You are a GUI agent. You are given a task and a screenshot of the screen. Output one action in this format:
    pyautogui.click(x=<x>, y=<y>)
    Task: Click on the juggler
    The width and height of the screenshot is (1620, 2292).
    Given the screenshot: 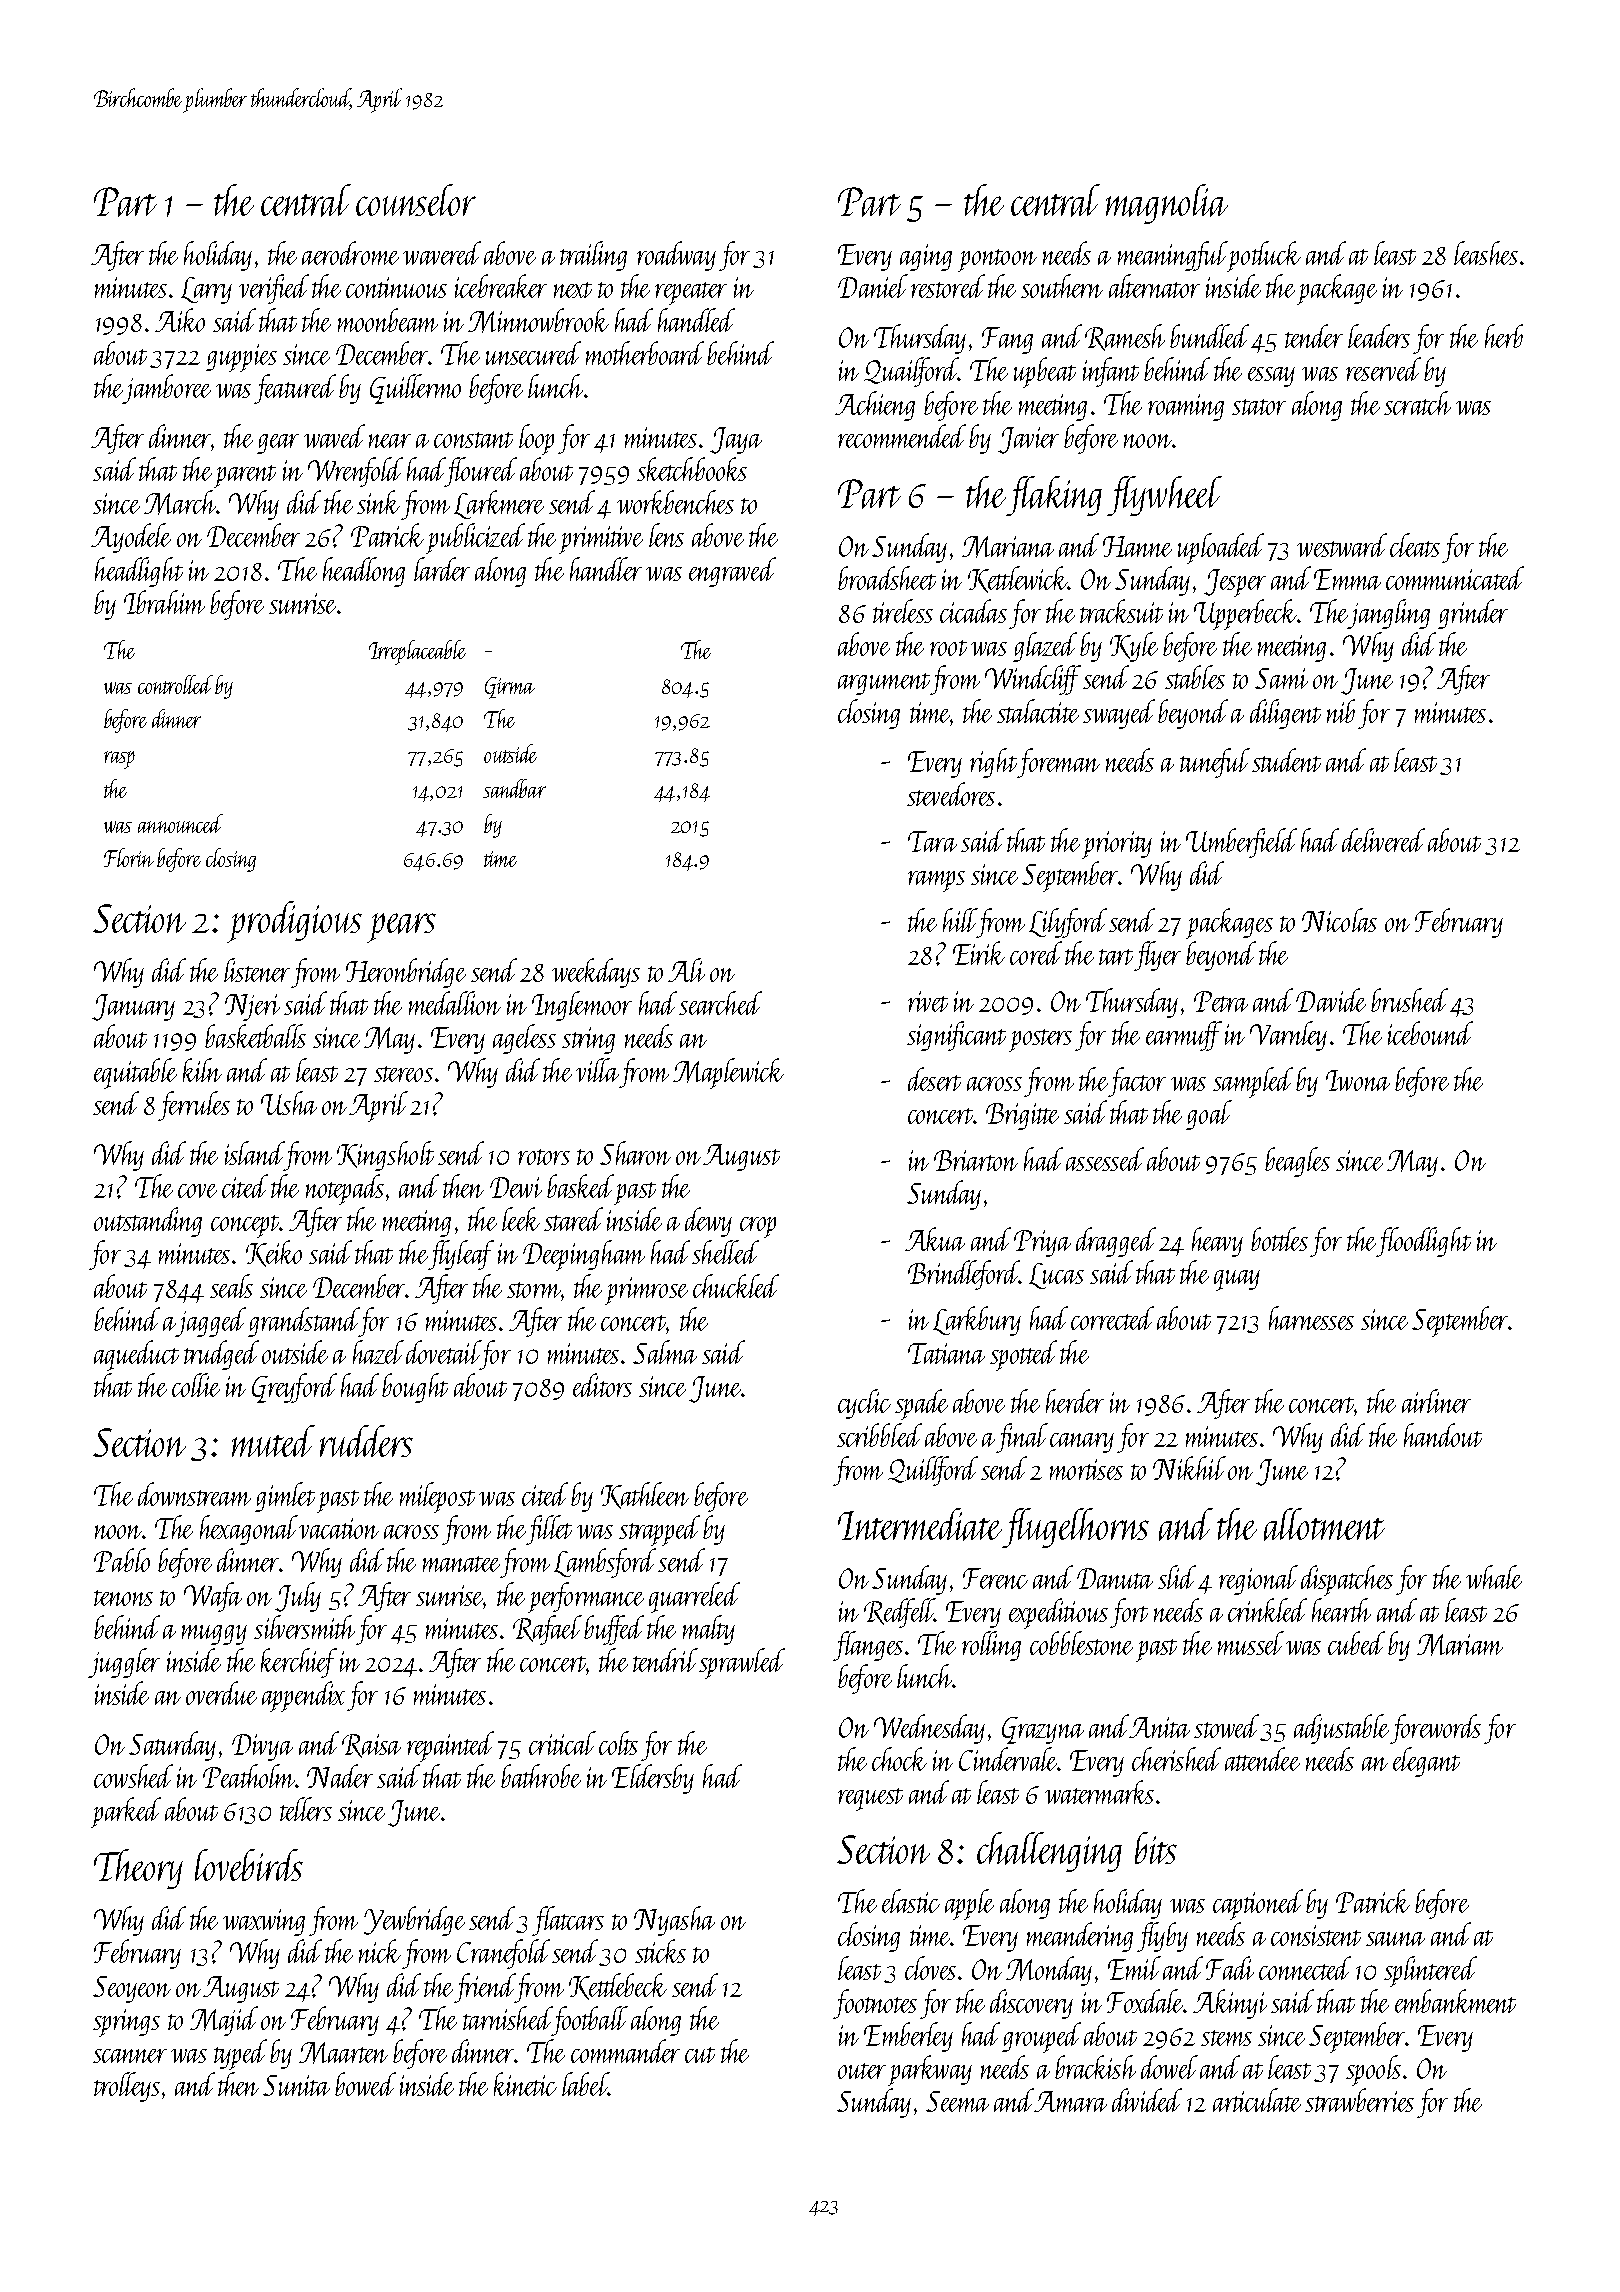 What is the action you would take?
    pyautogui.click(x=124, y=1663)
